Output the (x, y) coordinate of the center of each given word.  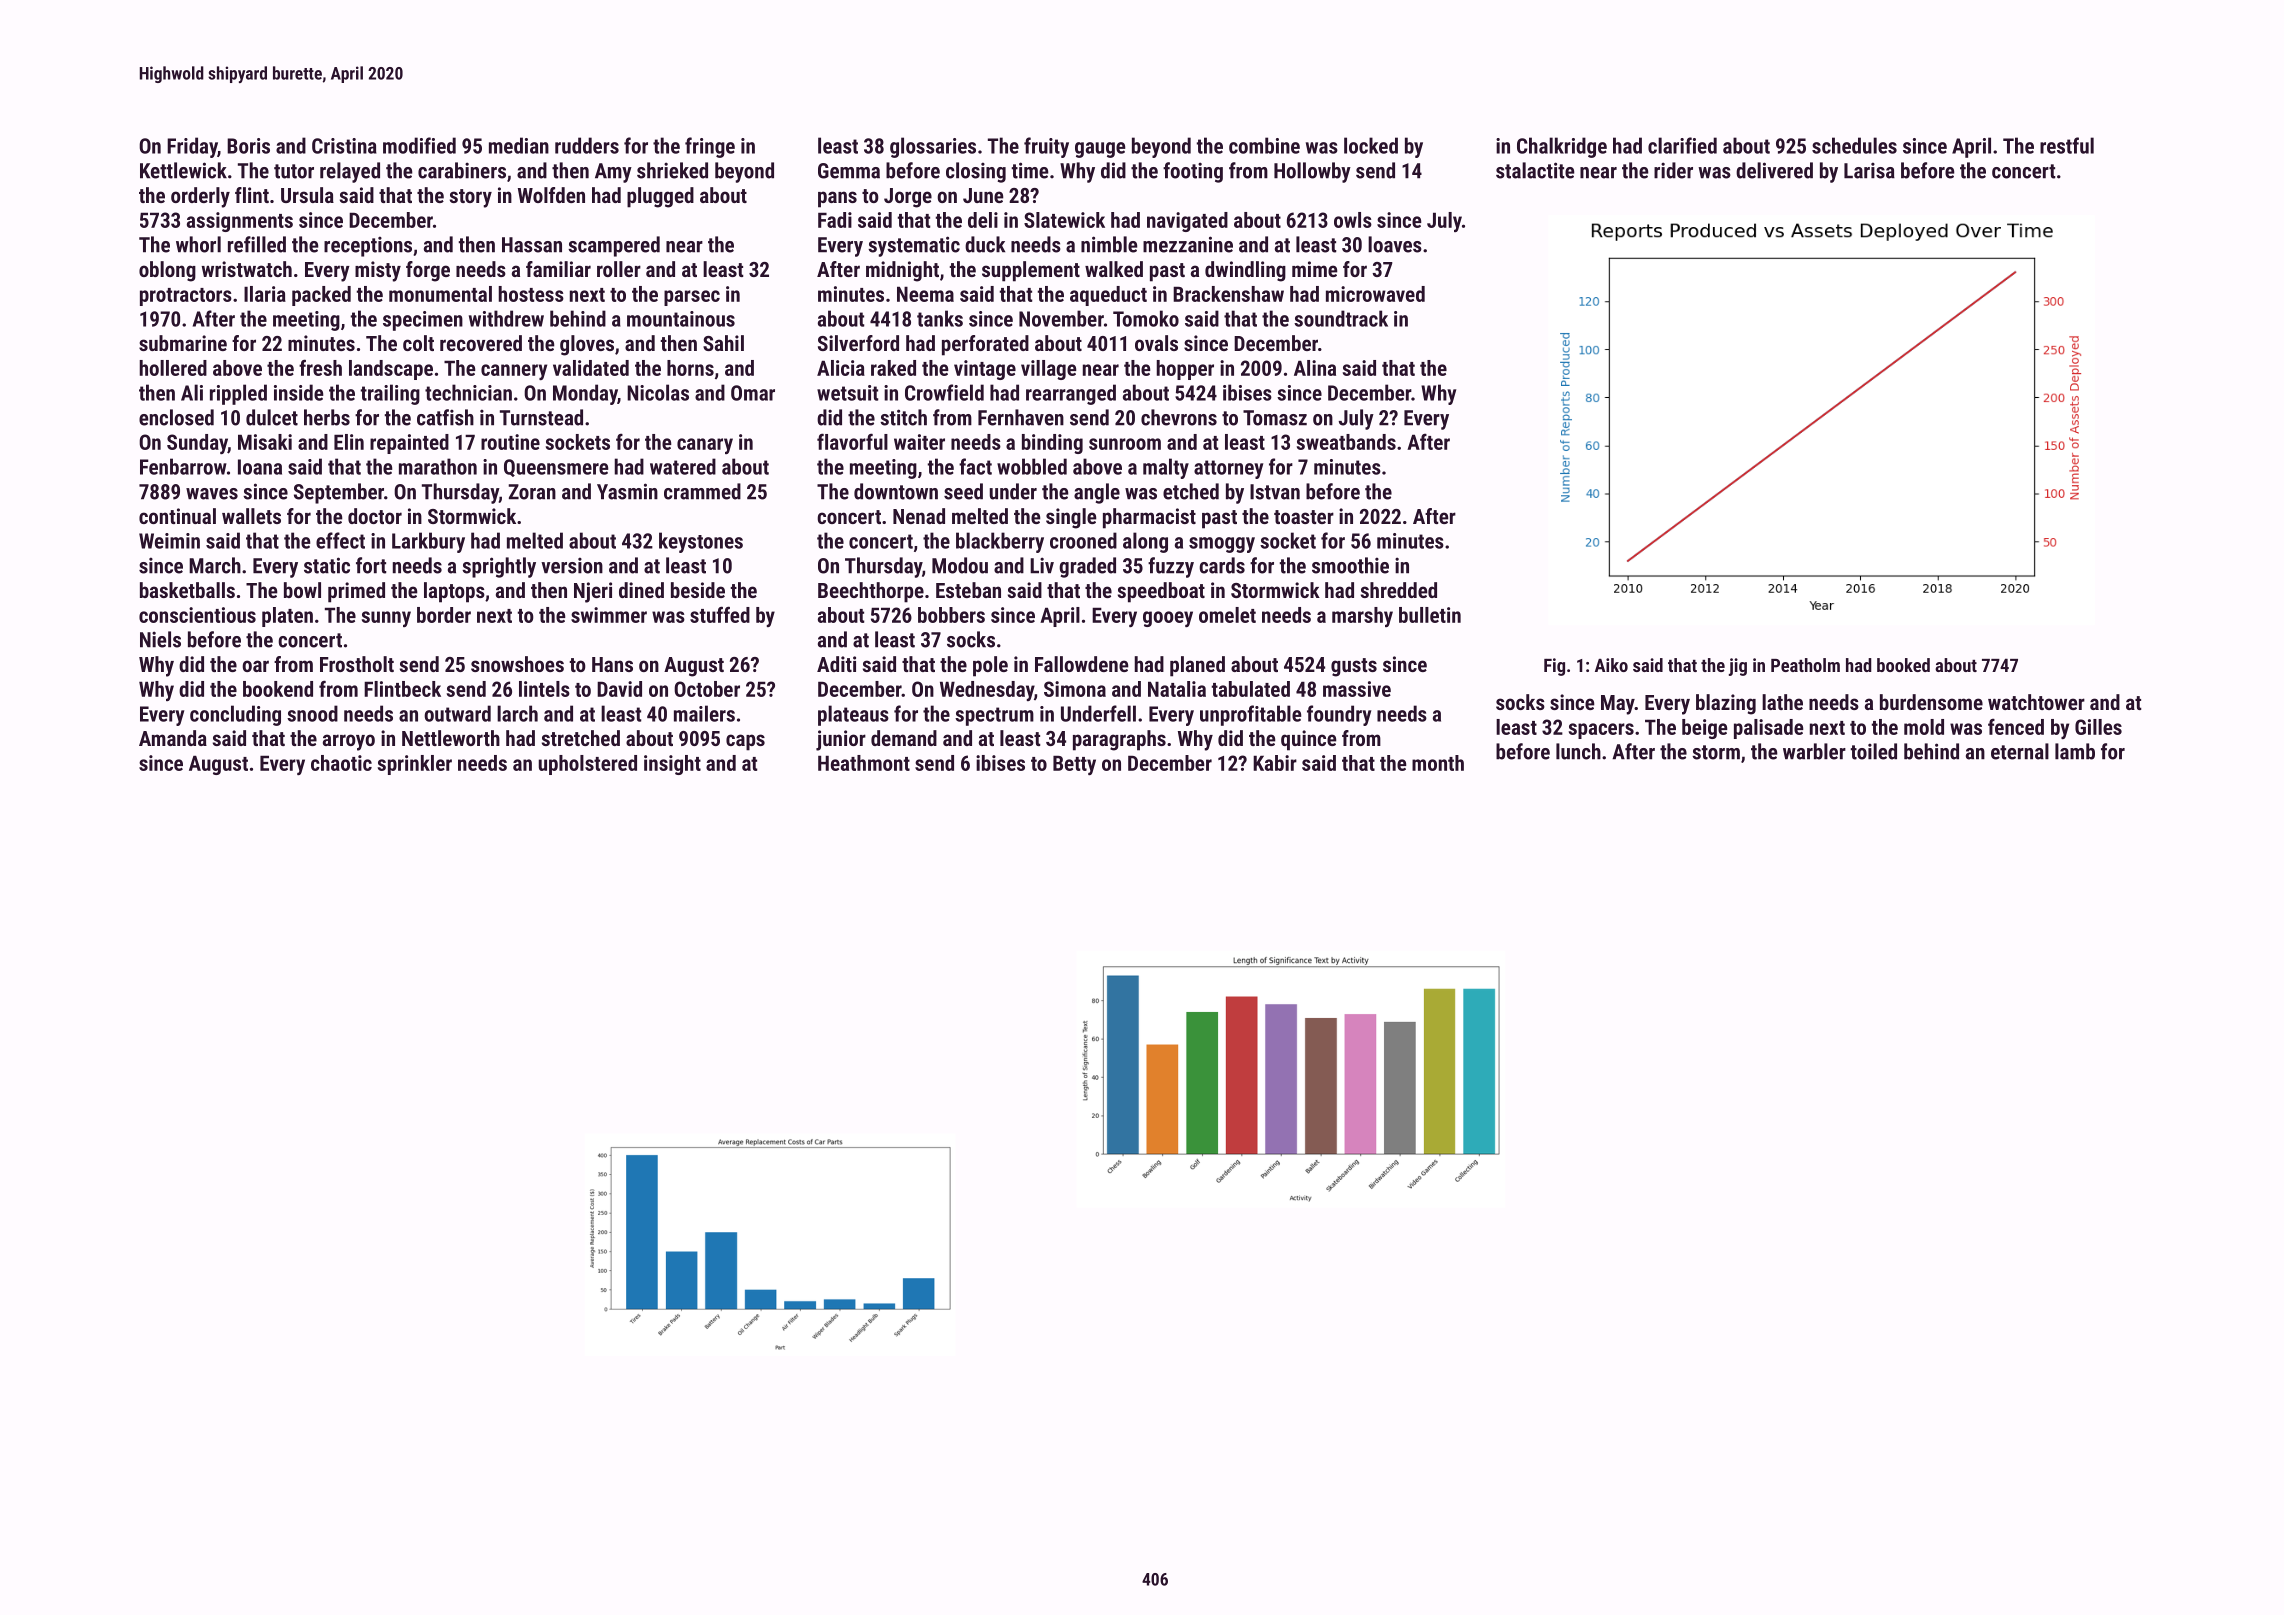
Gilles (2098, 727)
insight (672, 765)
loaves (1395, 244)
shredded (1399, 590)
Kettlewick (183, 170)
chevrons (1179, 417)
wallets (251, 516)
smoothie (1350, 565)
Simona (1075, 689)
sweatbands (1346, 442)
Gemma (849, 171)
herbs (327, 417)
